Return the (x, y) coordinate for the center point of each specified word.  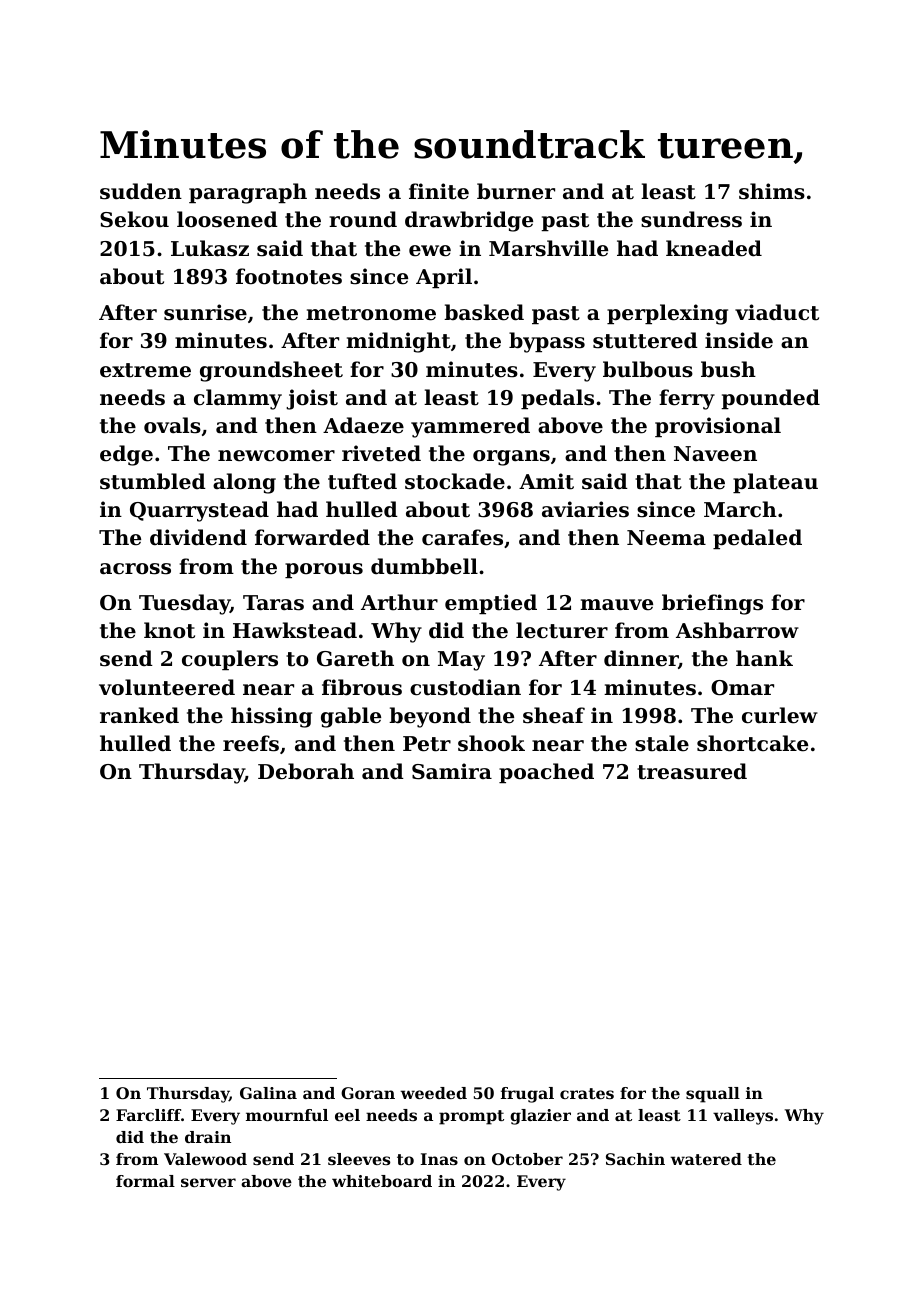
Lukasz (210, 248)
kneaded (714, 248)
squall (713, 1095)
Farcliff (148, 1115)
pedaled (757, 539)
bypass (547, 342)
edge (126, 455)
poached (546, 773)
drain (208, 1137)
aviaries (585, 509)
